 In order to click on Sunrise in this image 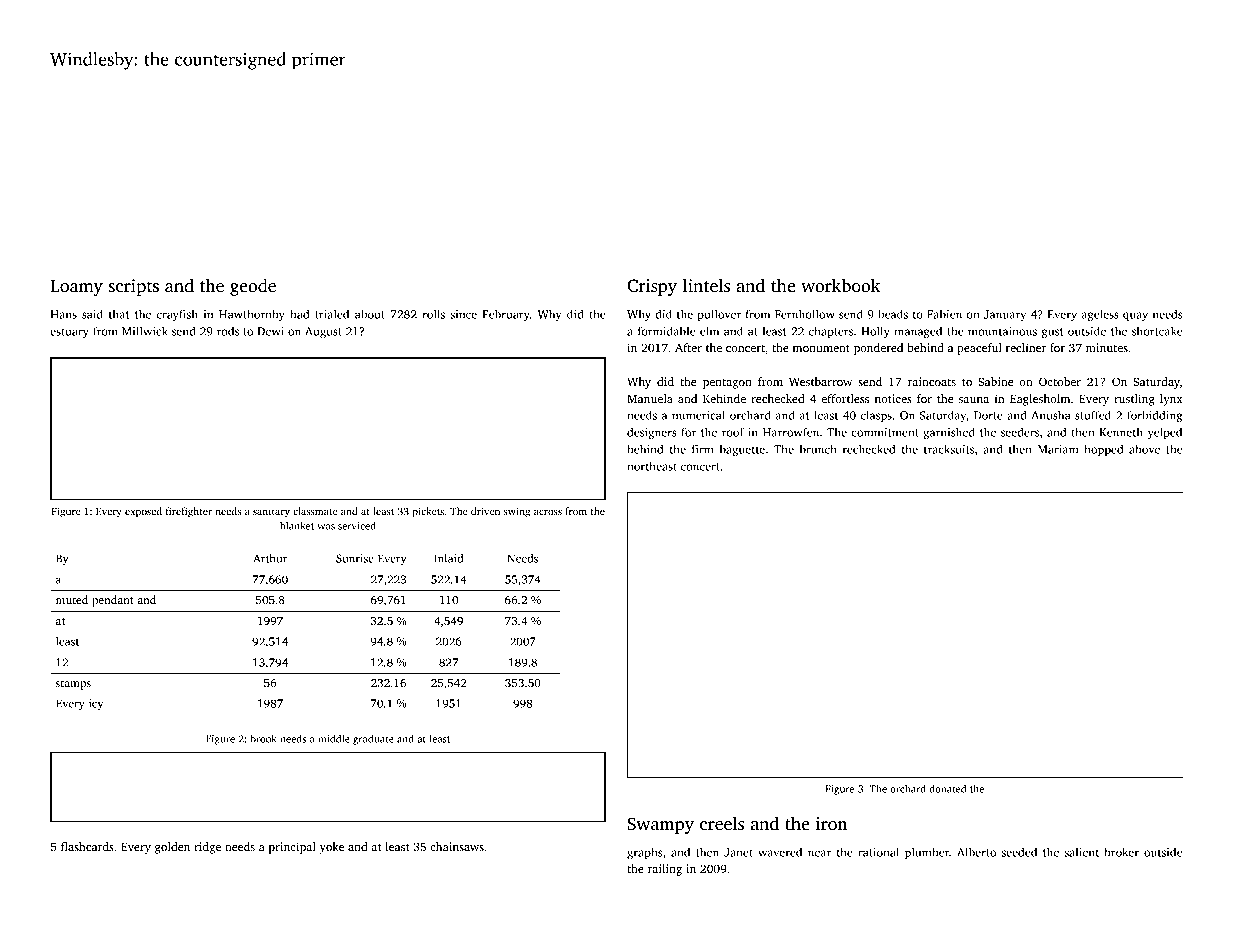, I will do `click(355, 558)`.
